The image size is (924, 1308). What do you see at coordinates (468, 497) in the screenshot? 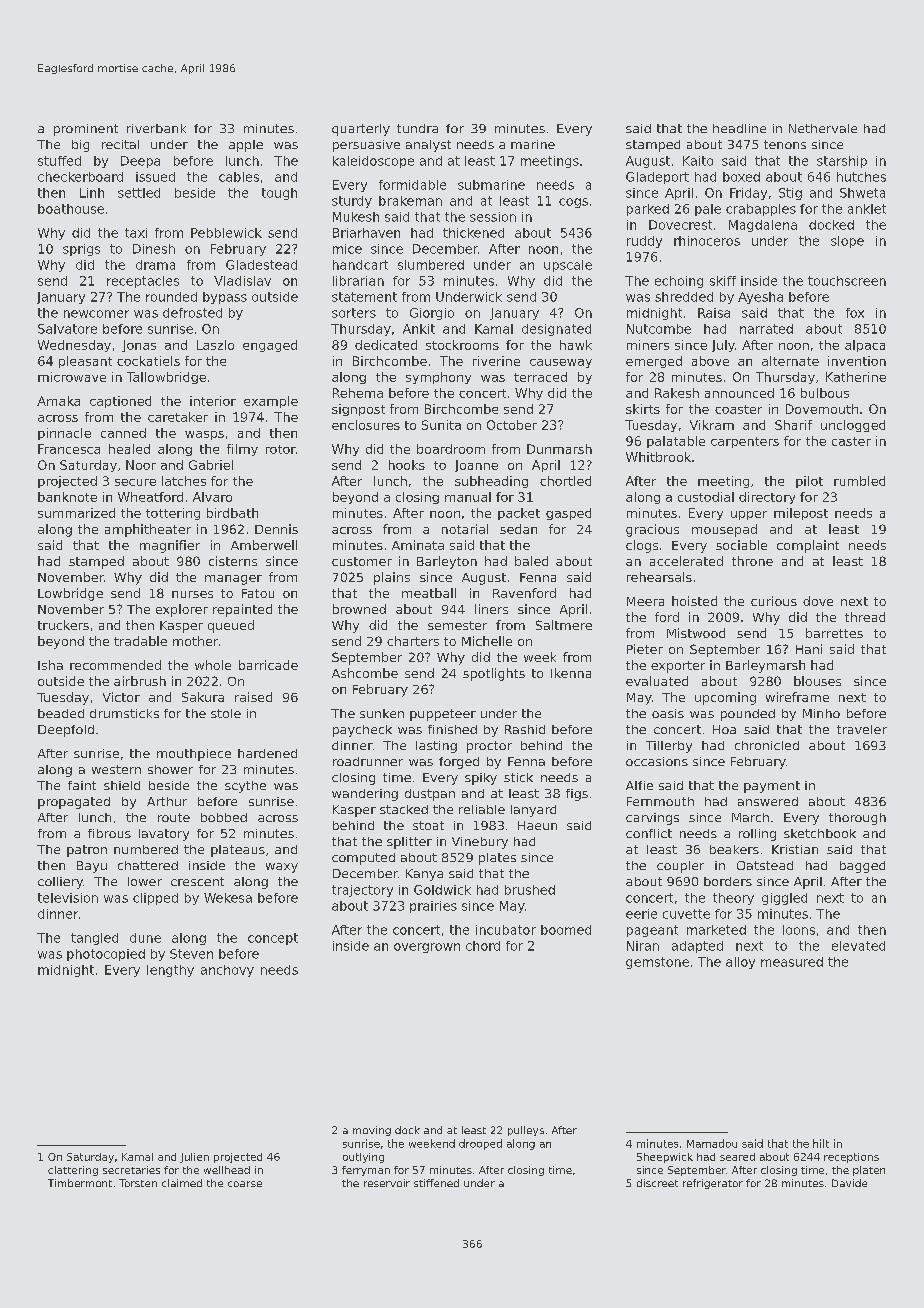
I see `manual` at bounding box center [468, 497].
